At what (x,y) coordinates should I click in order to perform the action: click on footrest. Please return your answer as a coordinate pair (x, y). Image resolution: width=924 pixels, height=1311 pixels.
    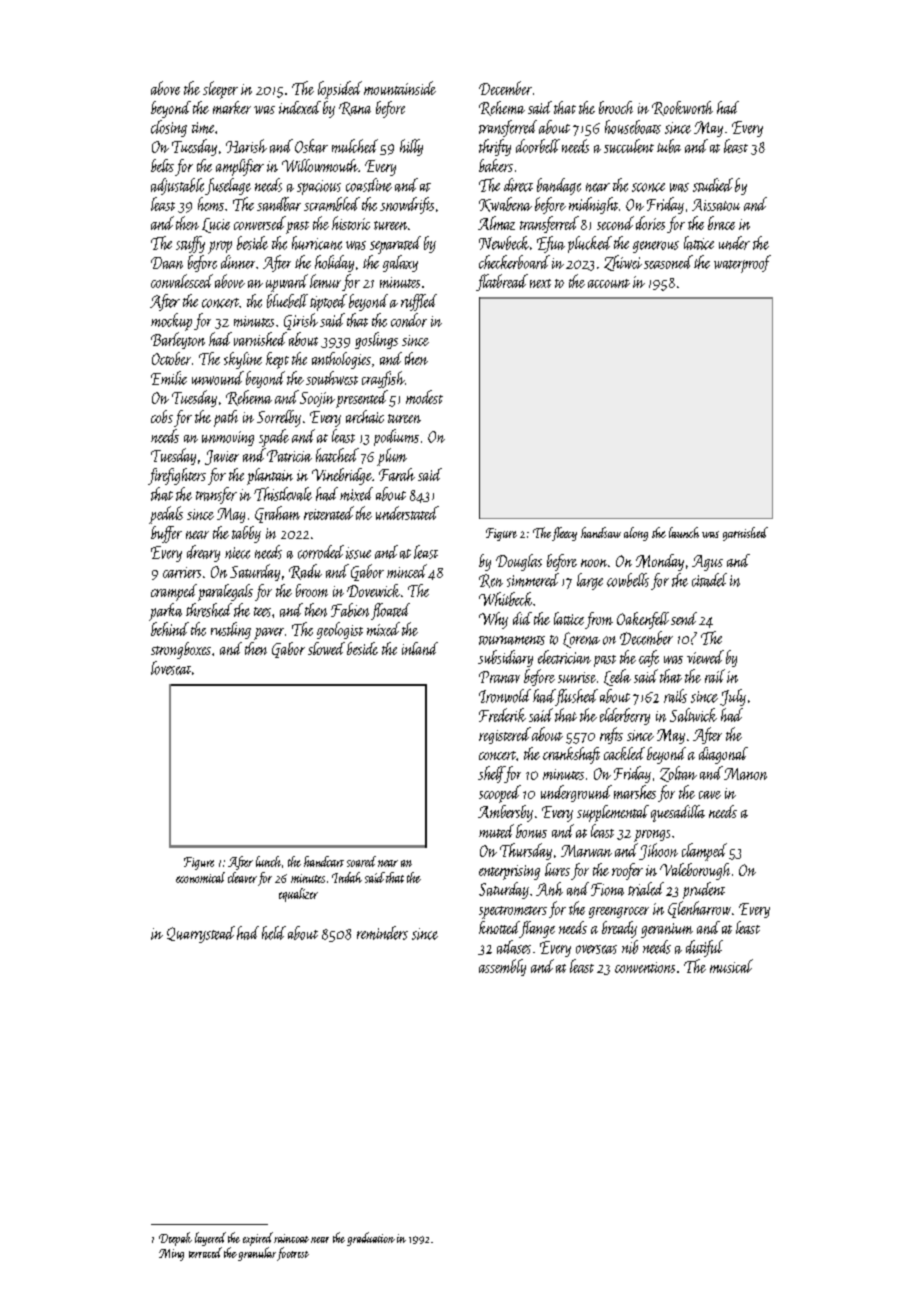
    Looking at the image, I should click on (293, 1254).
